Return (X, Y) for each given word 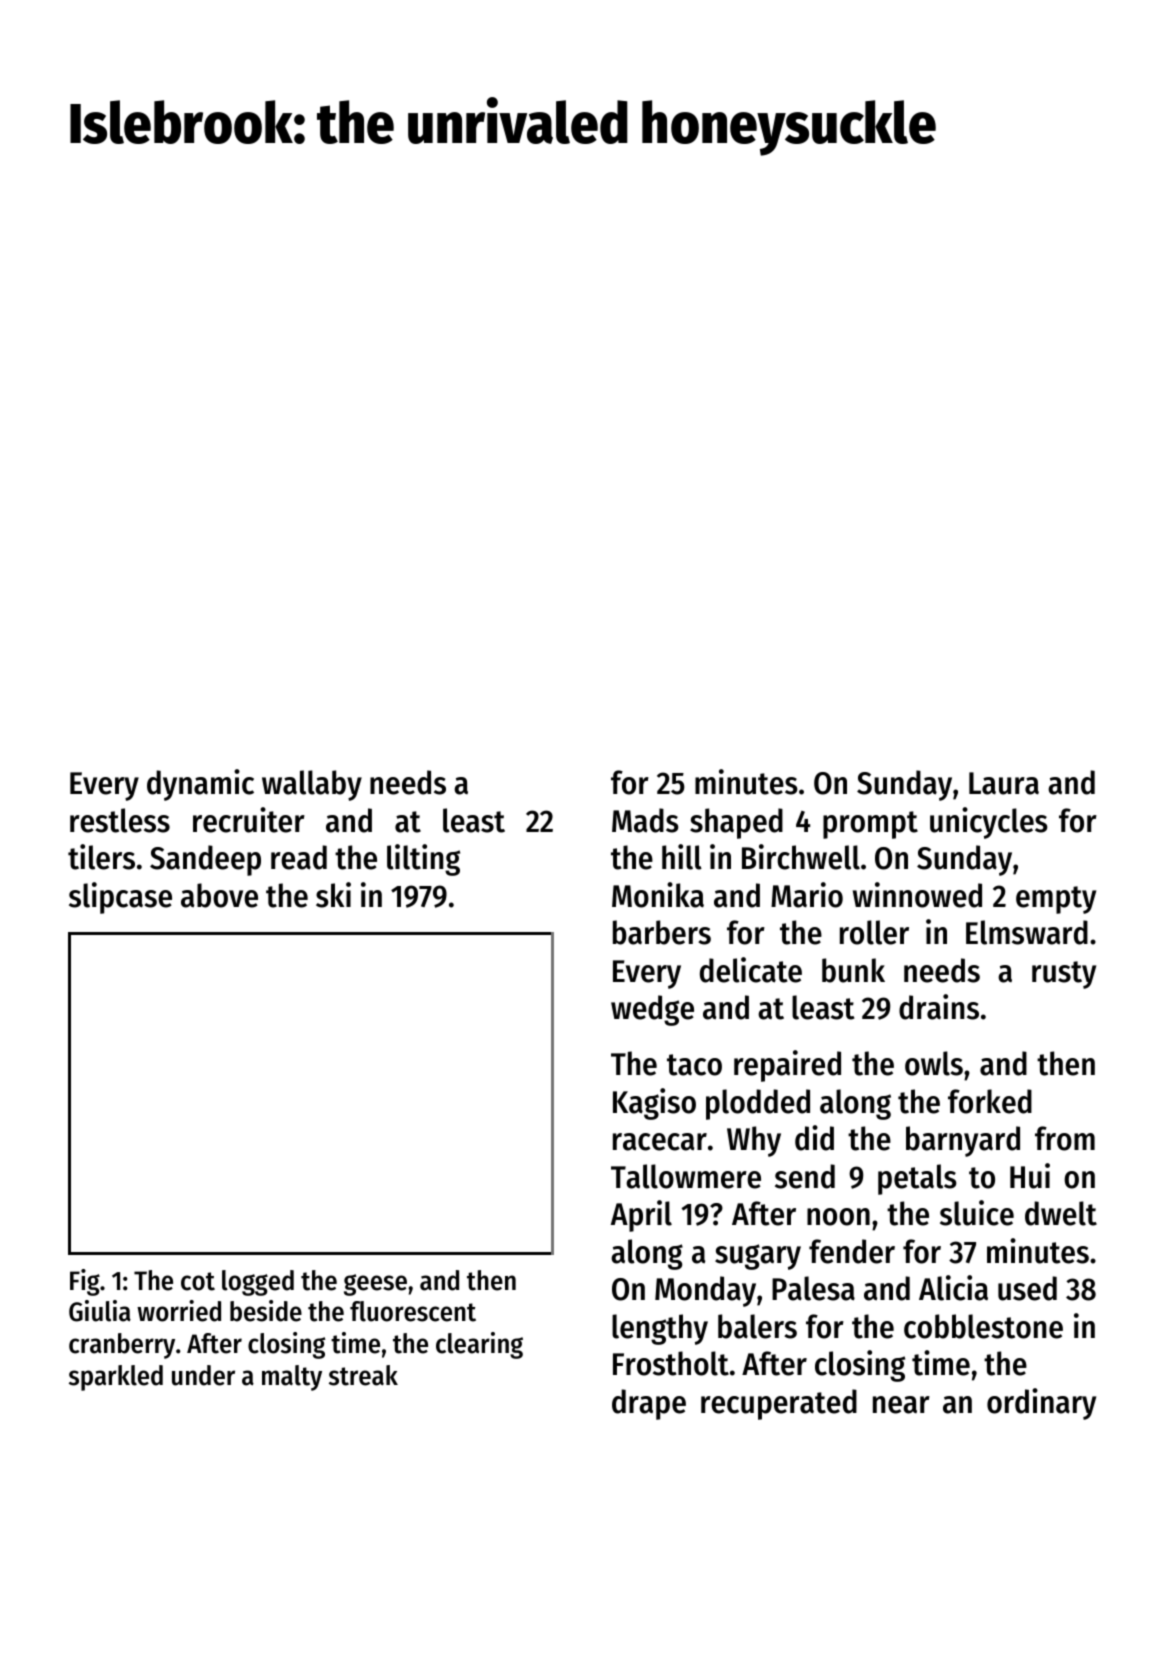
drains (939, 1007)
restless (120, 820)
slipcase (120, 898)
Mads (645, 820)
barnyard (963, 1141)
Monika (658, 895)
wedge (652, 1010)
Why (754, 1141)
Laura (1004, 783)
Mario (807, 895)
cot (198, 1281)
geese (375, 1285)
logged (258, 1283)
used (1027, 1288)
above (219, 895)
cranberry (122, 1346)
